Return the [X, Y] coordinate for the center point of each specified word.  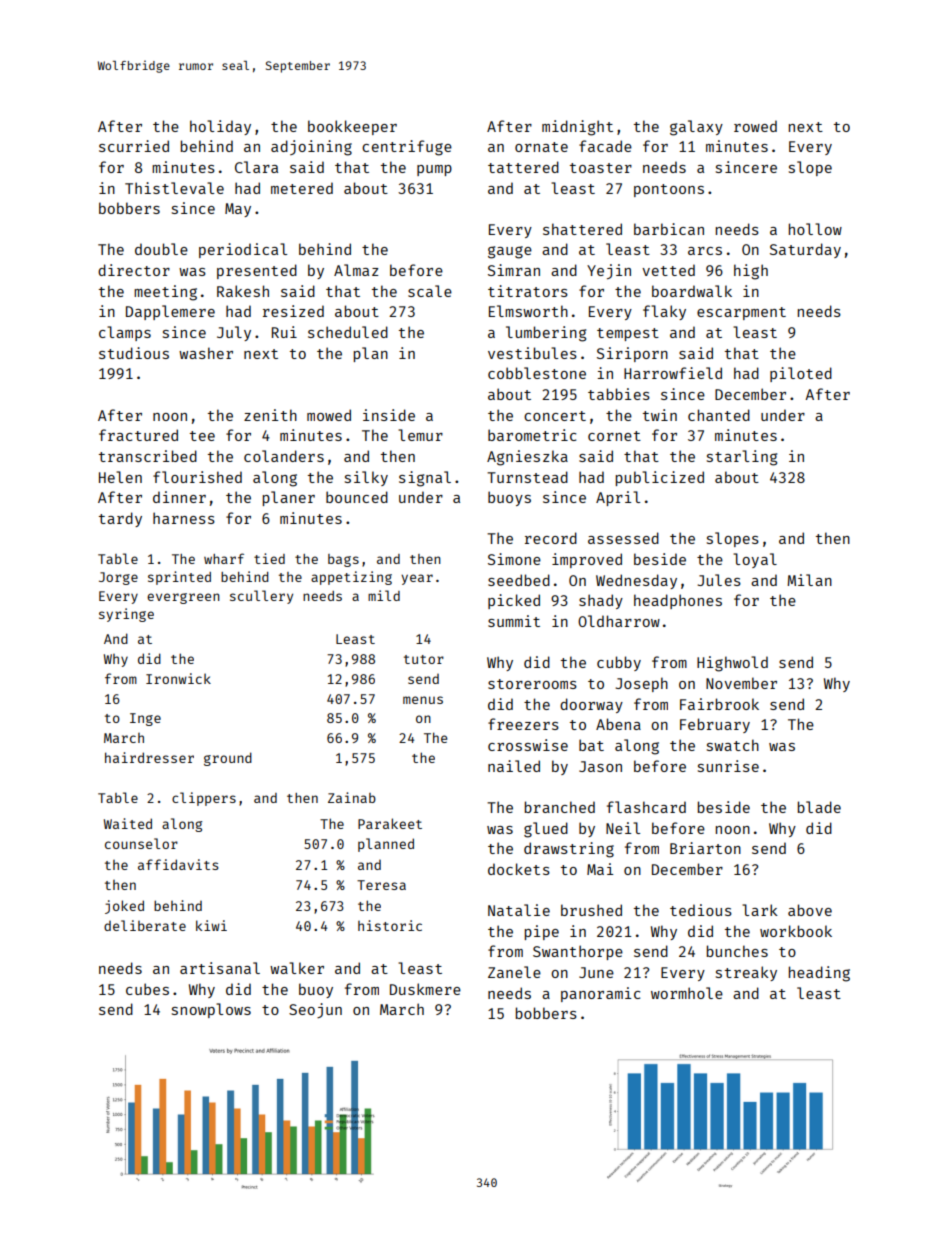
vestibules [532, 353]
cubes [147, 989]
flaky [664, 312]
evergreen [183, 598]
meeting [165, 293]
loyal [755, 560]
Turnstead [527, 477]
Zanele [514, 972]
